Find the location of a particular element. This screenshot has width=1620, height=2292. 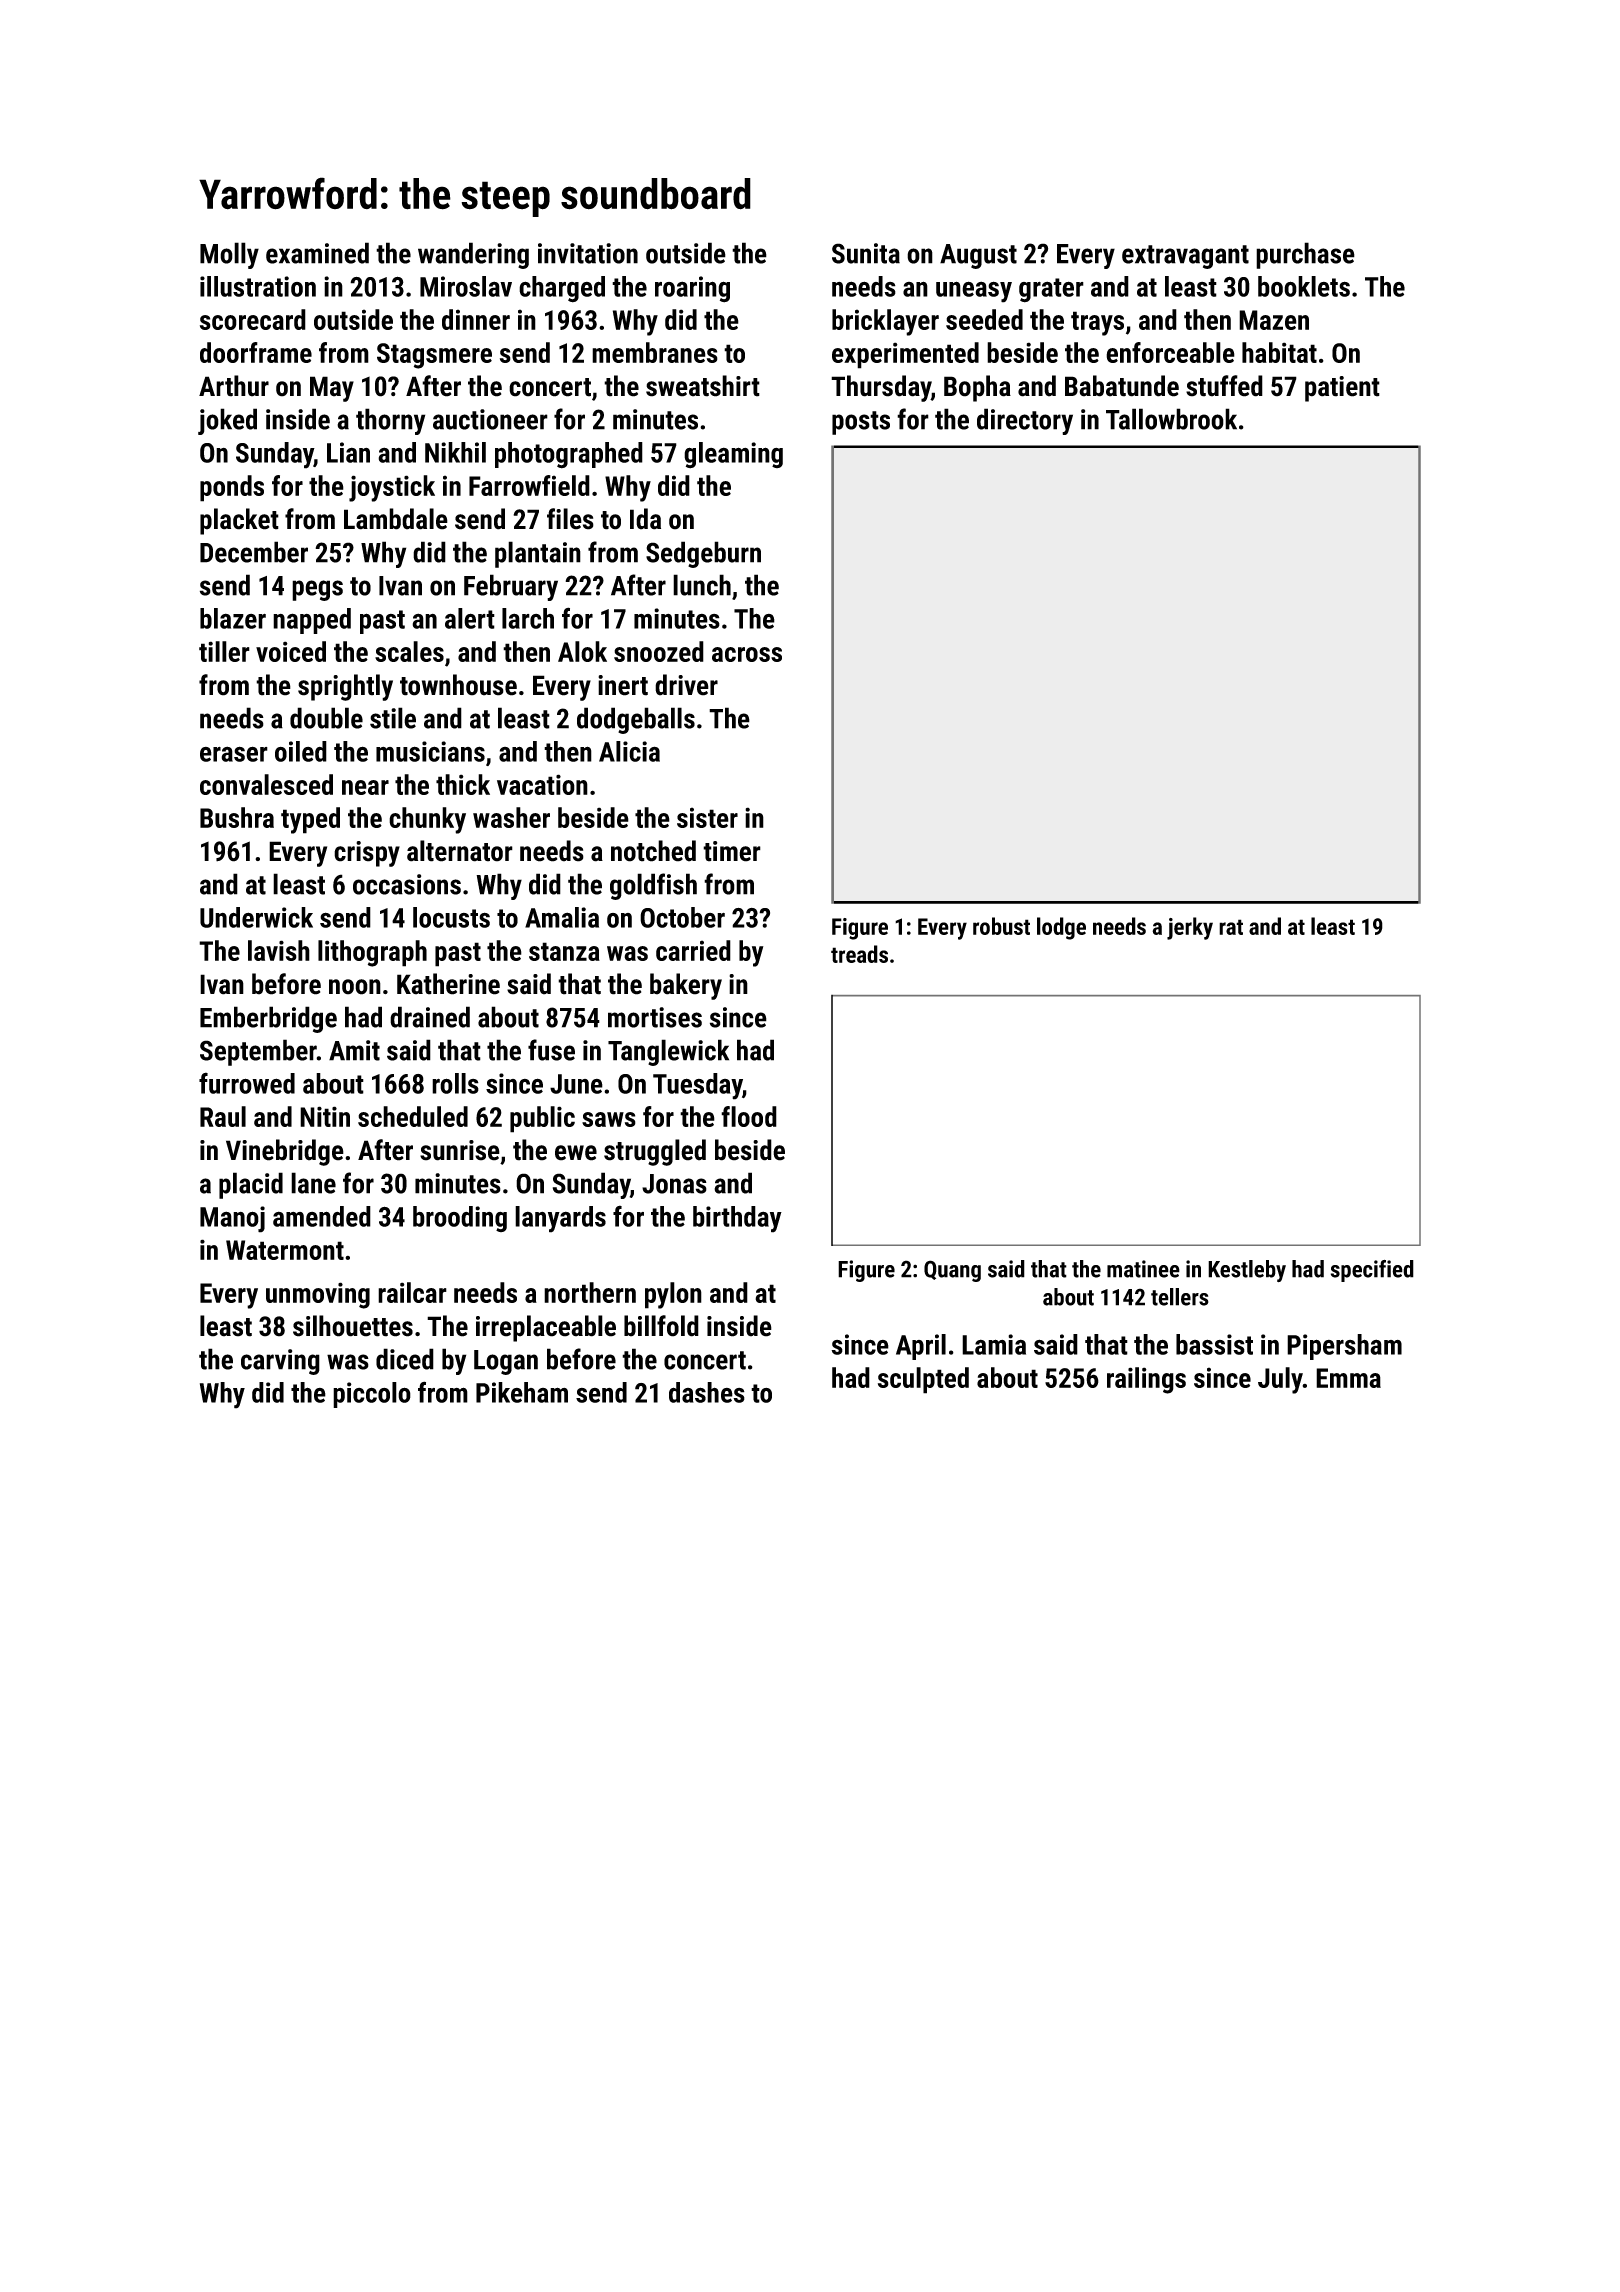

Sunita is located at coordinates (866, 253).
